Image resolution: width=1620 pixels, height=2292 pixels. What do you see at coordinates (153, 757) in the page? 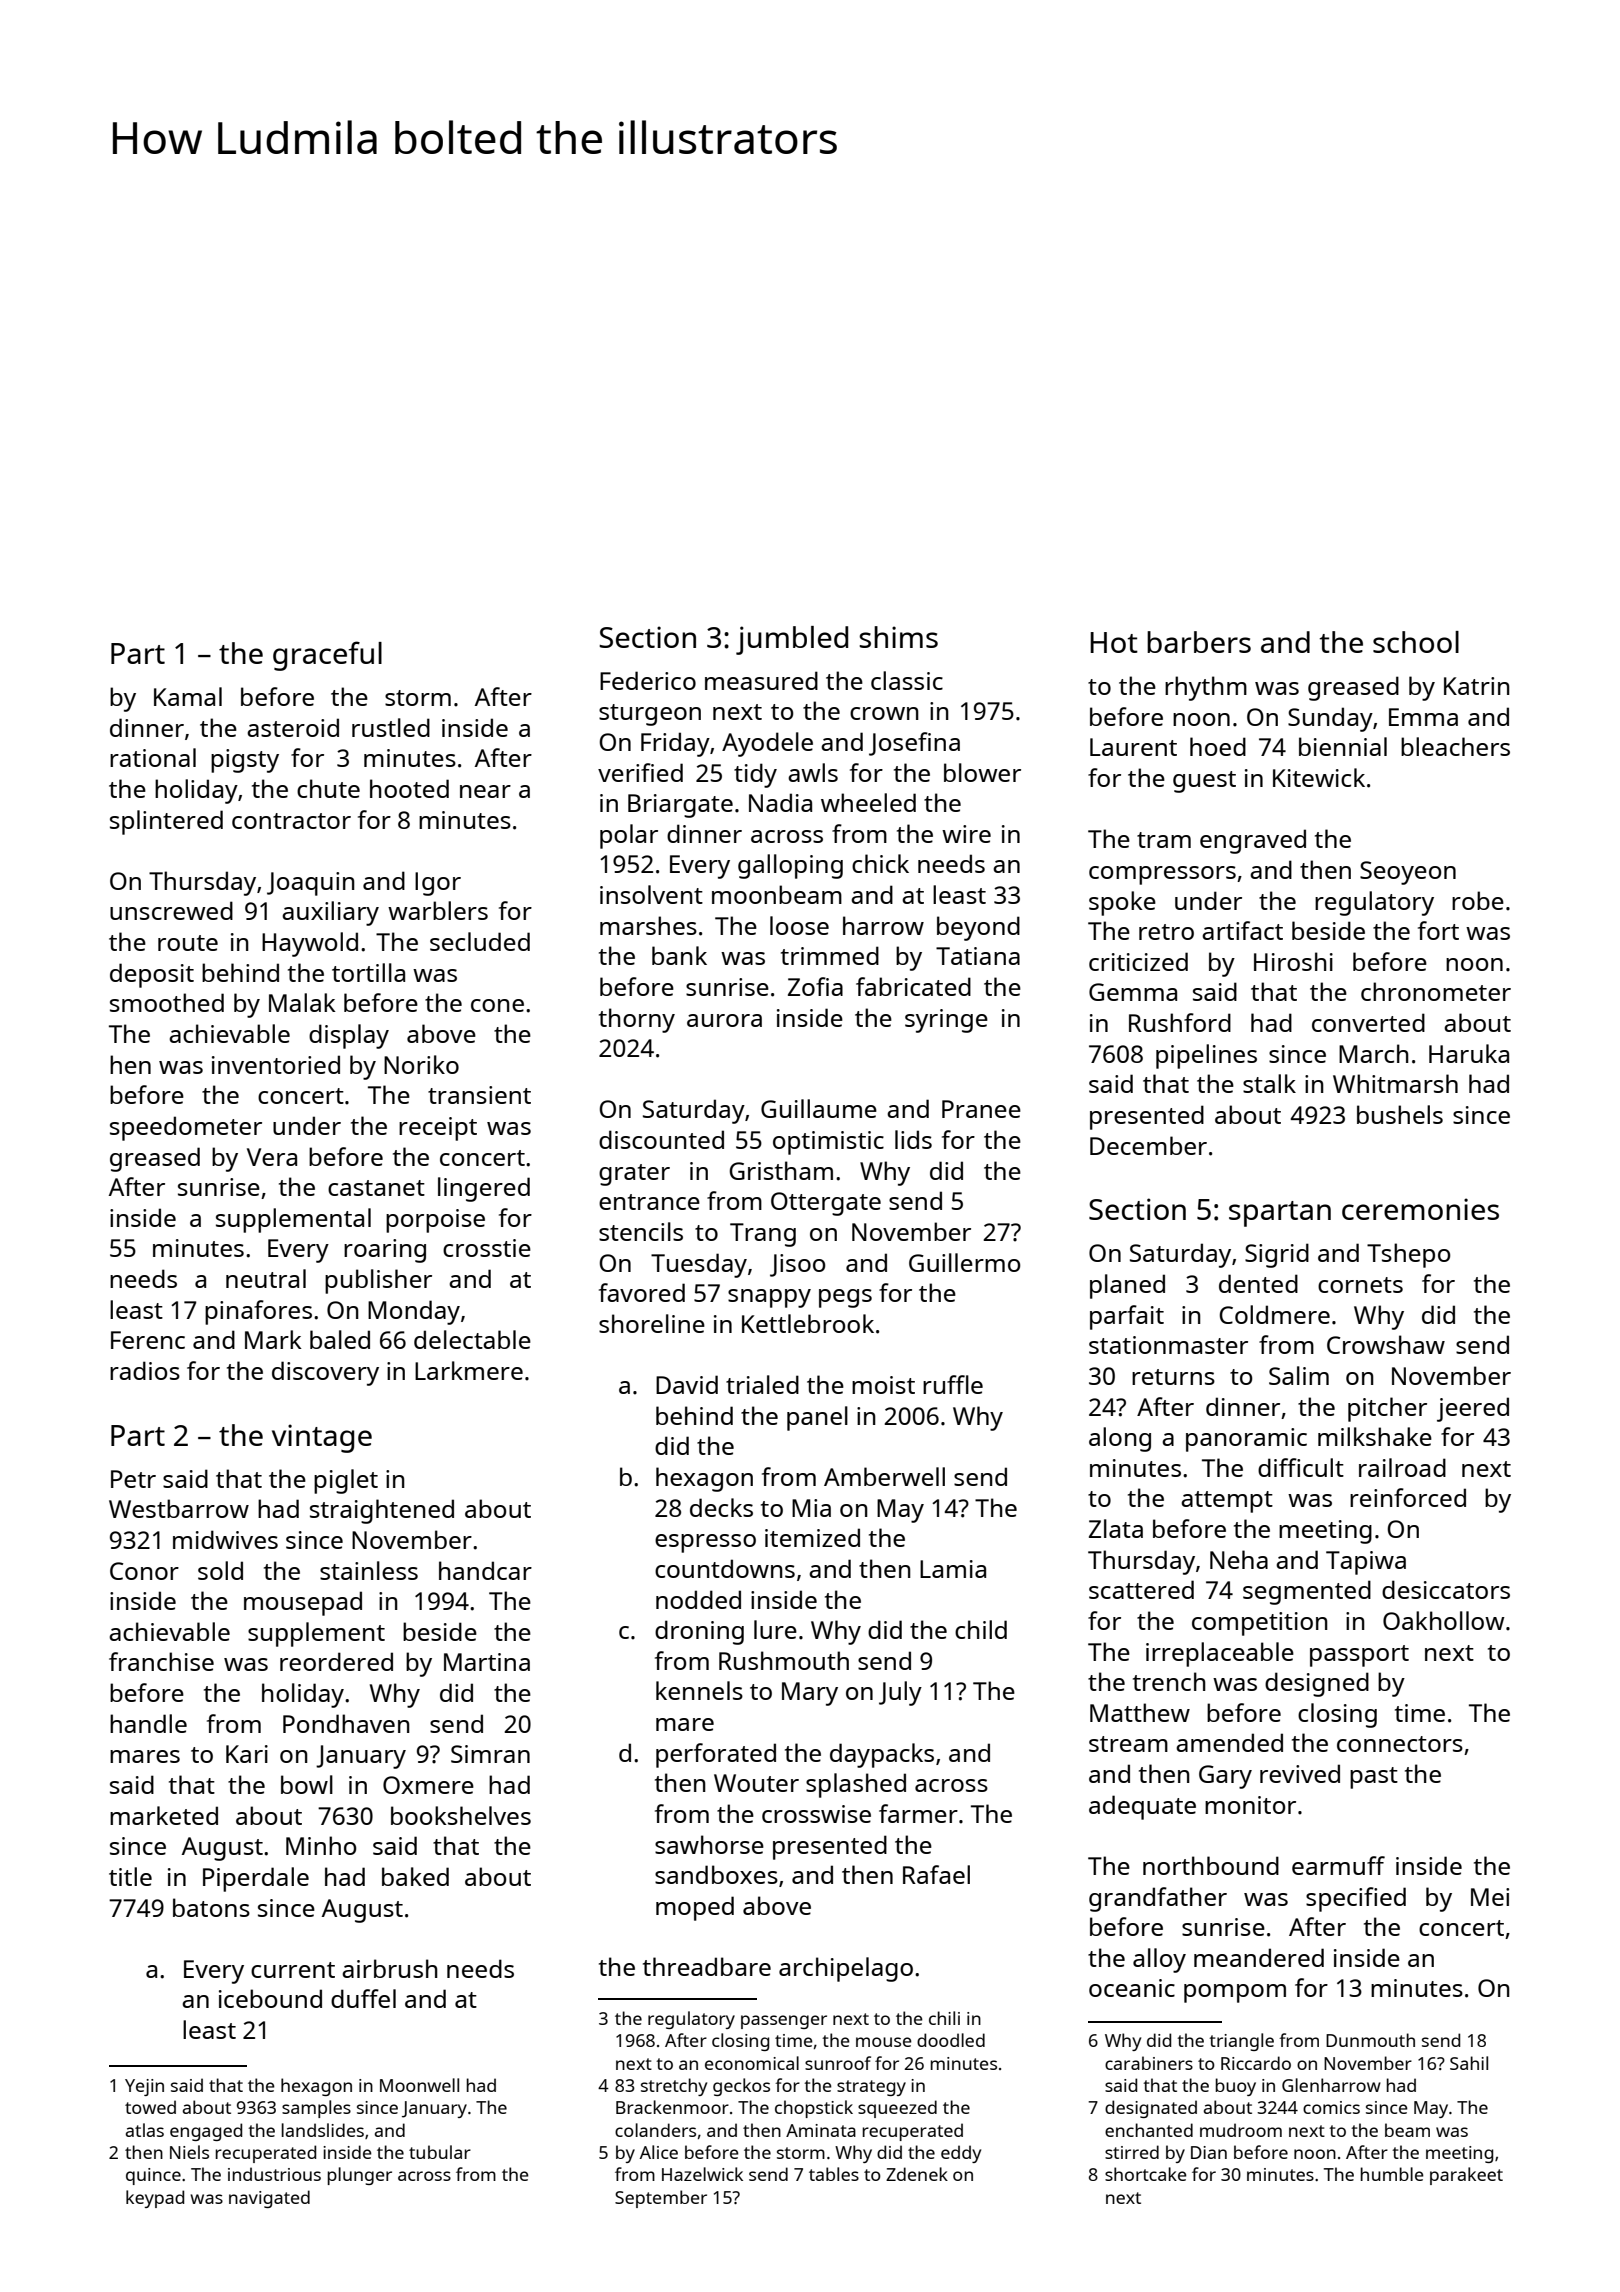
I see `rational` at bounding box center [153, 757].
